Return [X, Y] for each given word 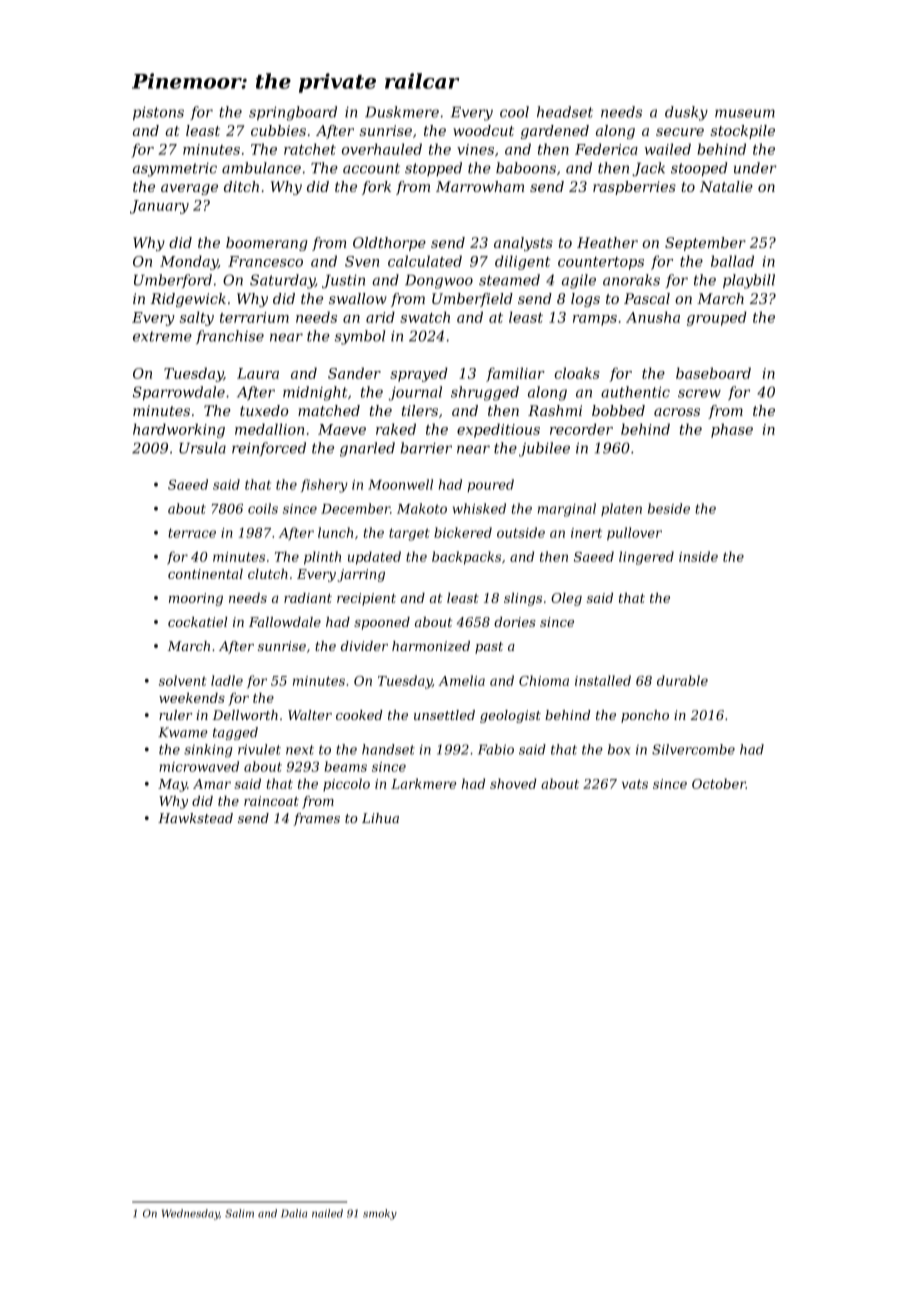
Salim [239, 1213]
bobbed [618, 410]
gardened [555, 132]
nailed [327, 1213]
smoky [380, 1214]
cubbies [278, 130]
